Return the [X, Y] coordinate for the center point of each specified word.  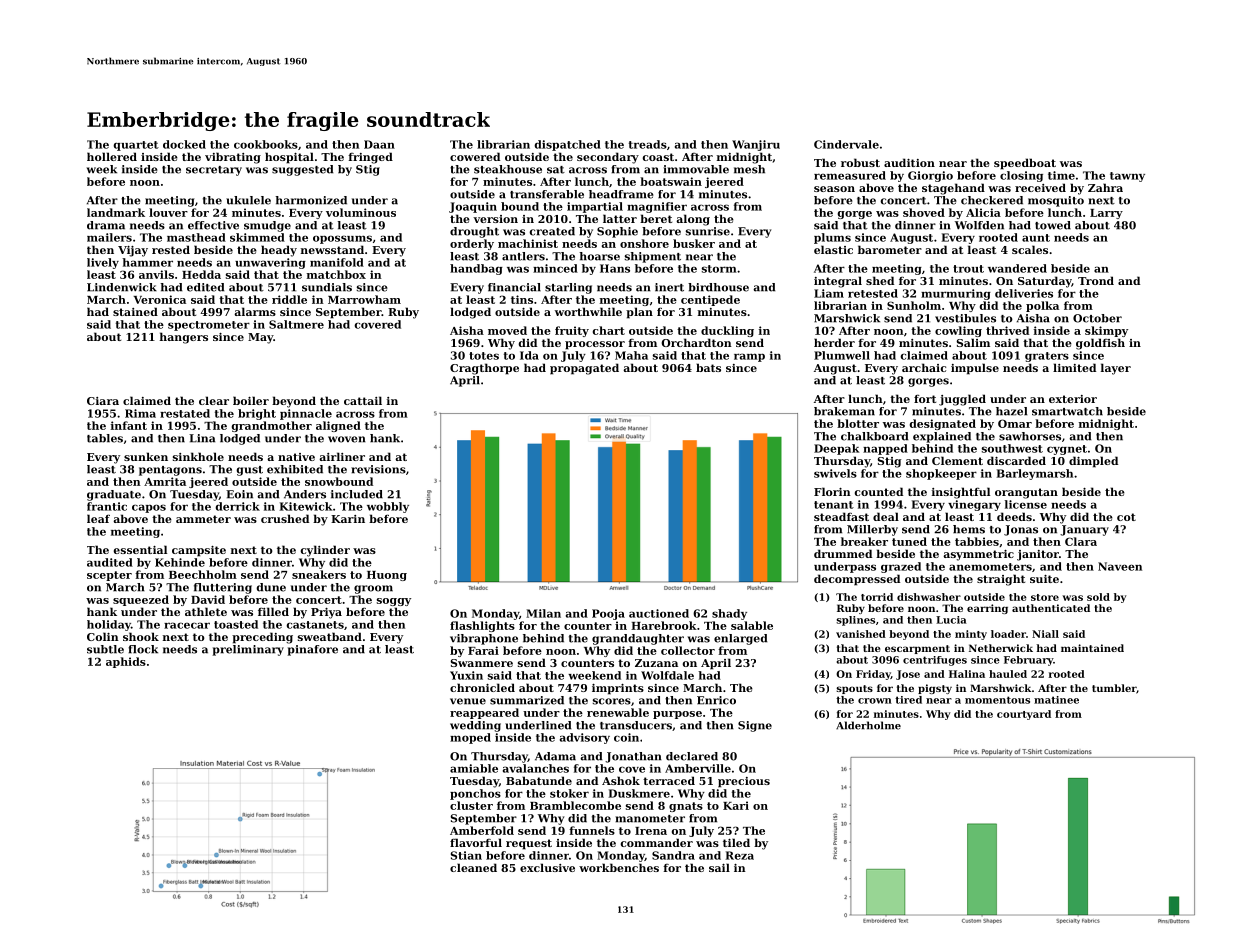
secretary [214, 171]
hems [969, 529]
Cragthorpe [484, 369]
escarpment [917, 649]
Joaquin [473, 207]
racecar [187, 625]
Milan [543, 613]
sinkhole [198, 456]
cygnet [1067, 450]
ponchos [475, 794]
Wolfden [979, 225]
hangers [184, 338]
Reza [740, 855]
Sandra [673, 855]
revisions [378, 469]
